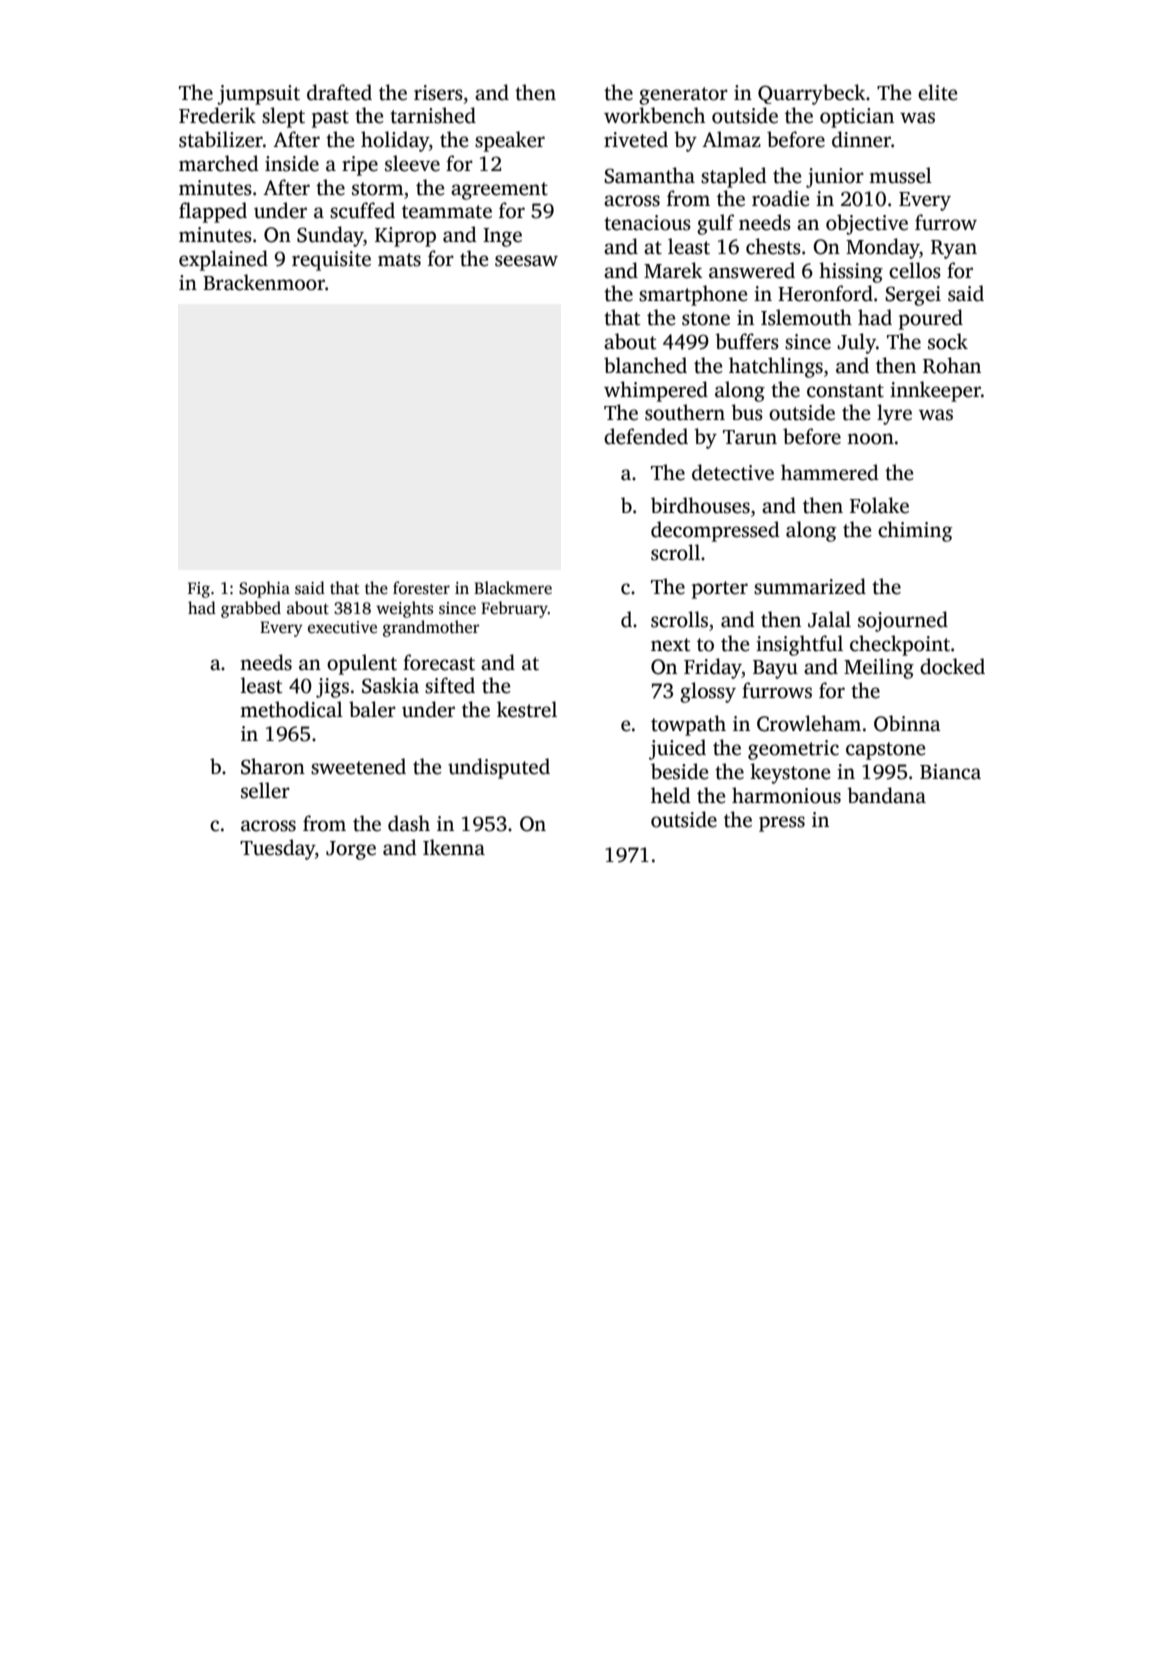 The height and width of the page is (1654, 1165). Describe the element at coordinates (806, 317) in the page. I see `Islemouth` at that location.
